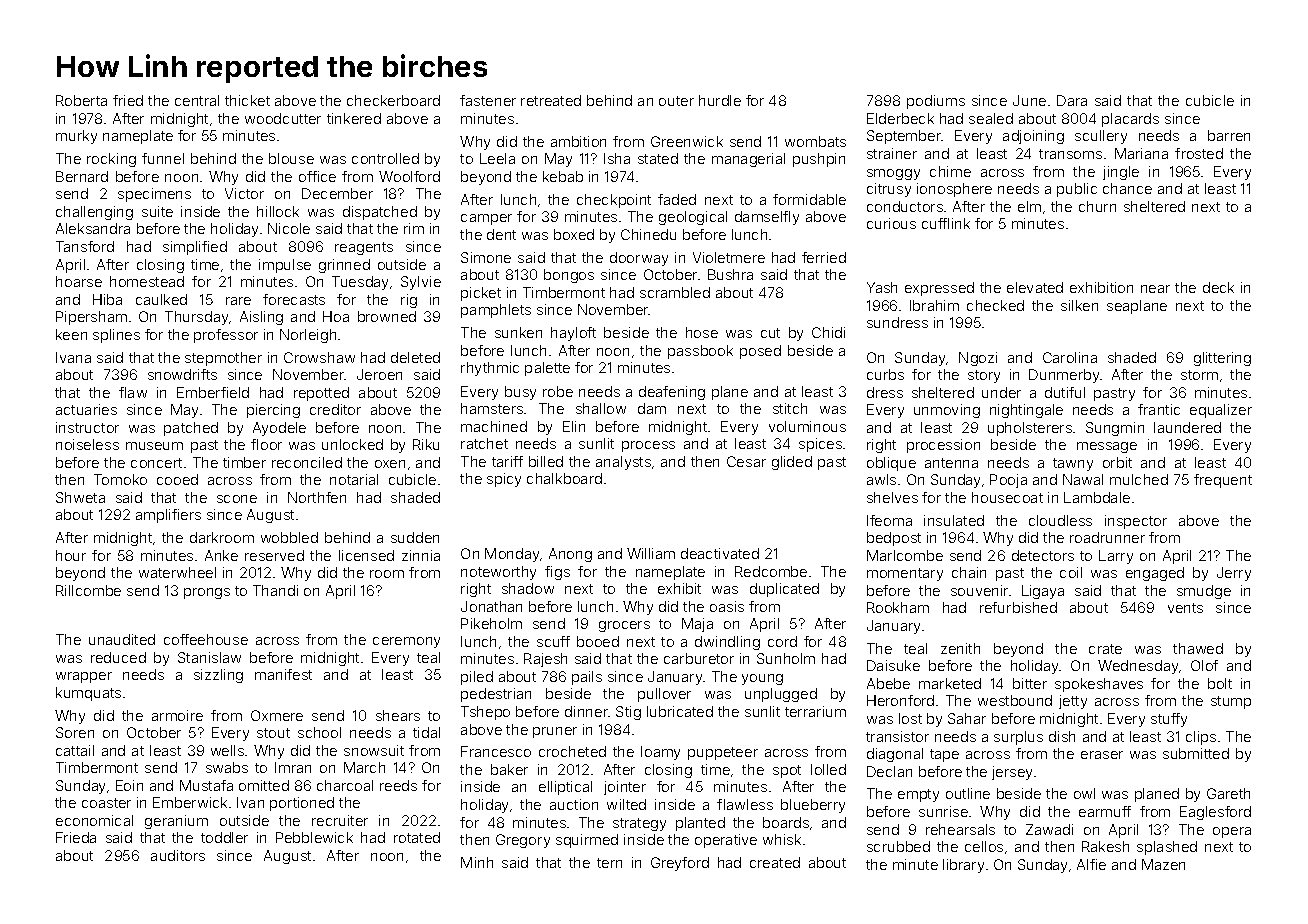  I want to click on central, so click(197, 100).
